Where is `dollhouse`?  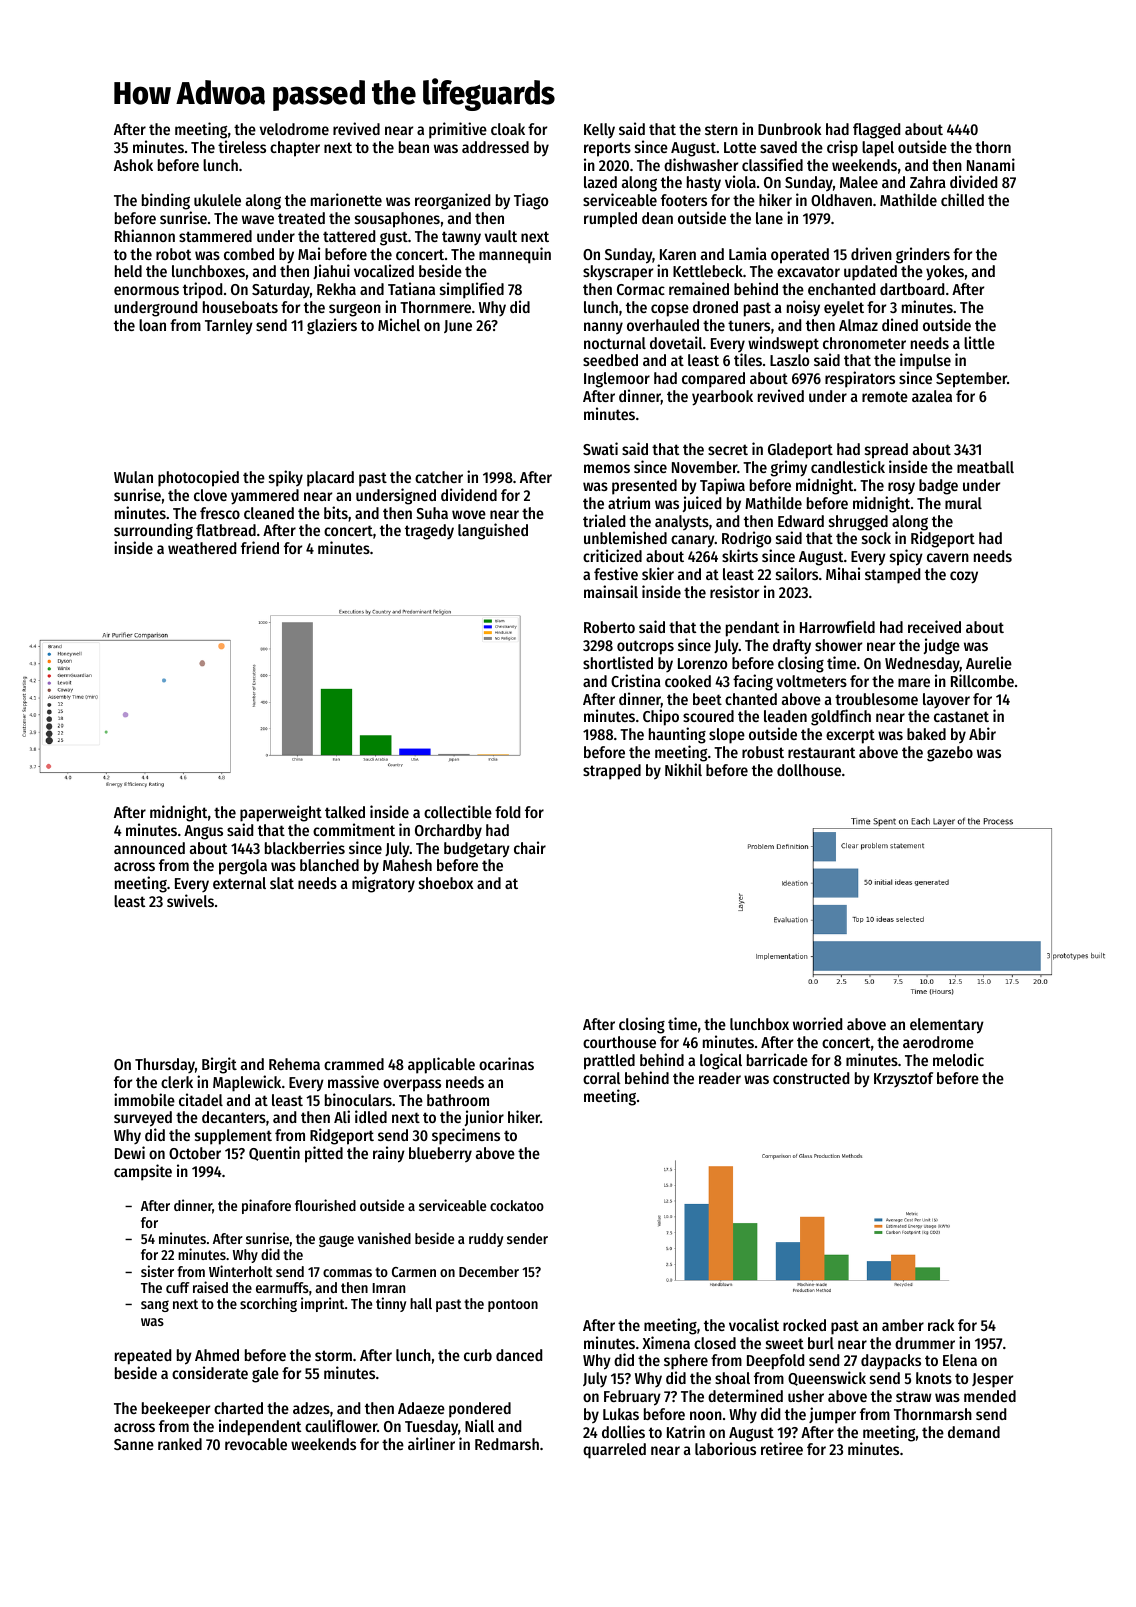 dollhouse is located at coordinates (809, 770).
